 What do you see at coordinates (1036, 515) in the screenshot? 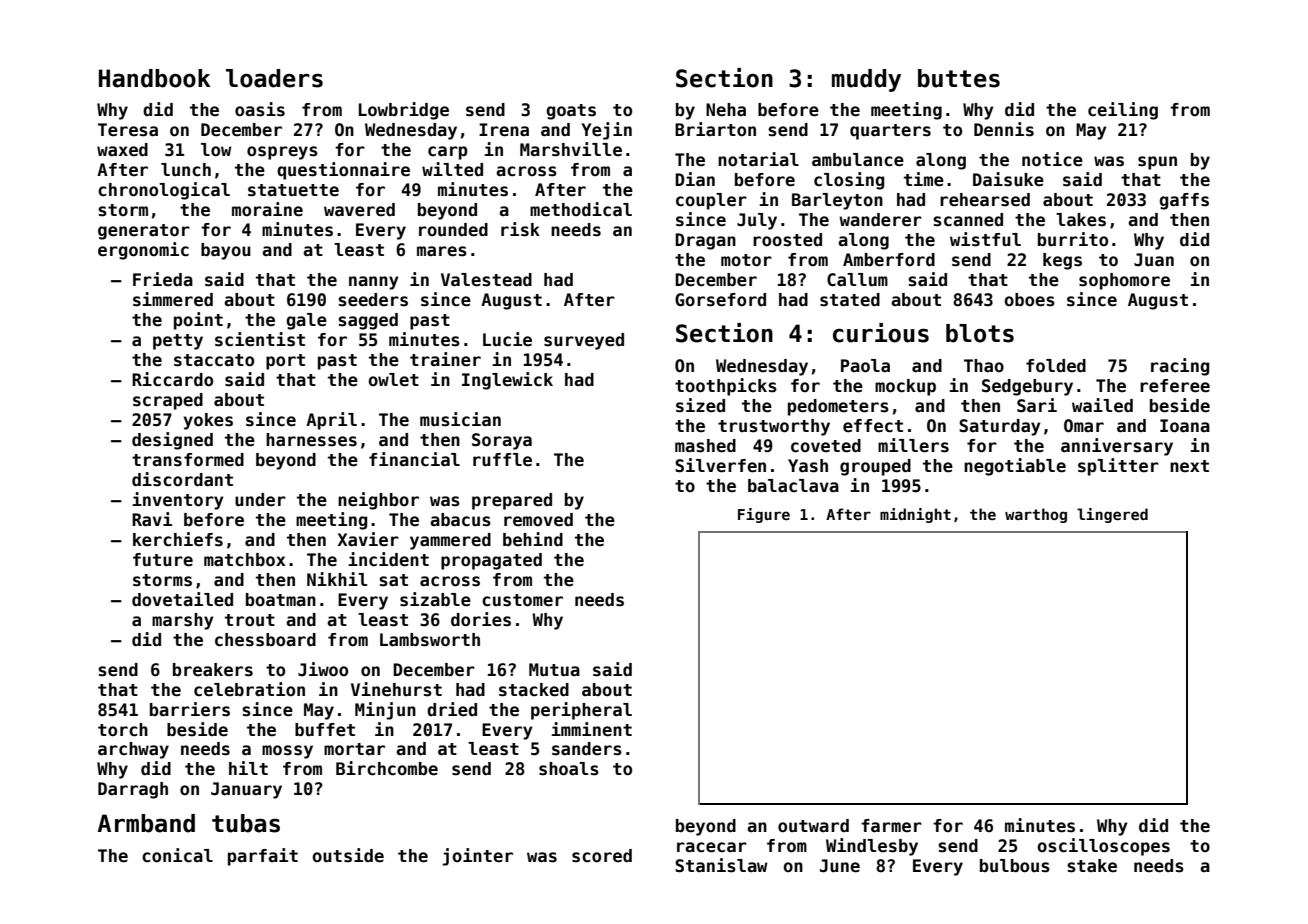
I see `warthog` at bounding box center [1036, 515].
